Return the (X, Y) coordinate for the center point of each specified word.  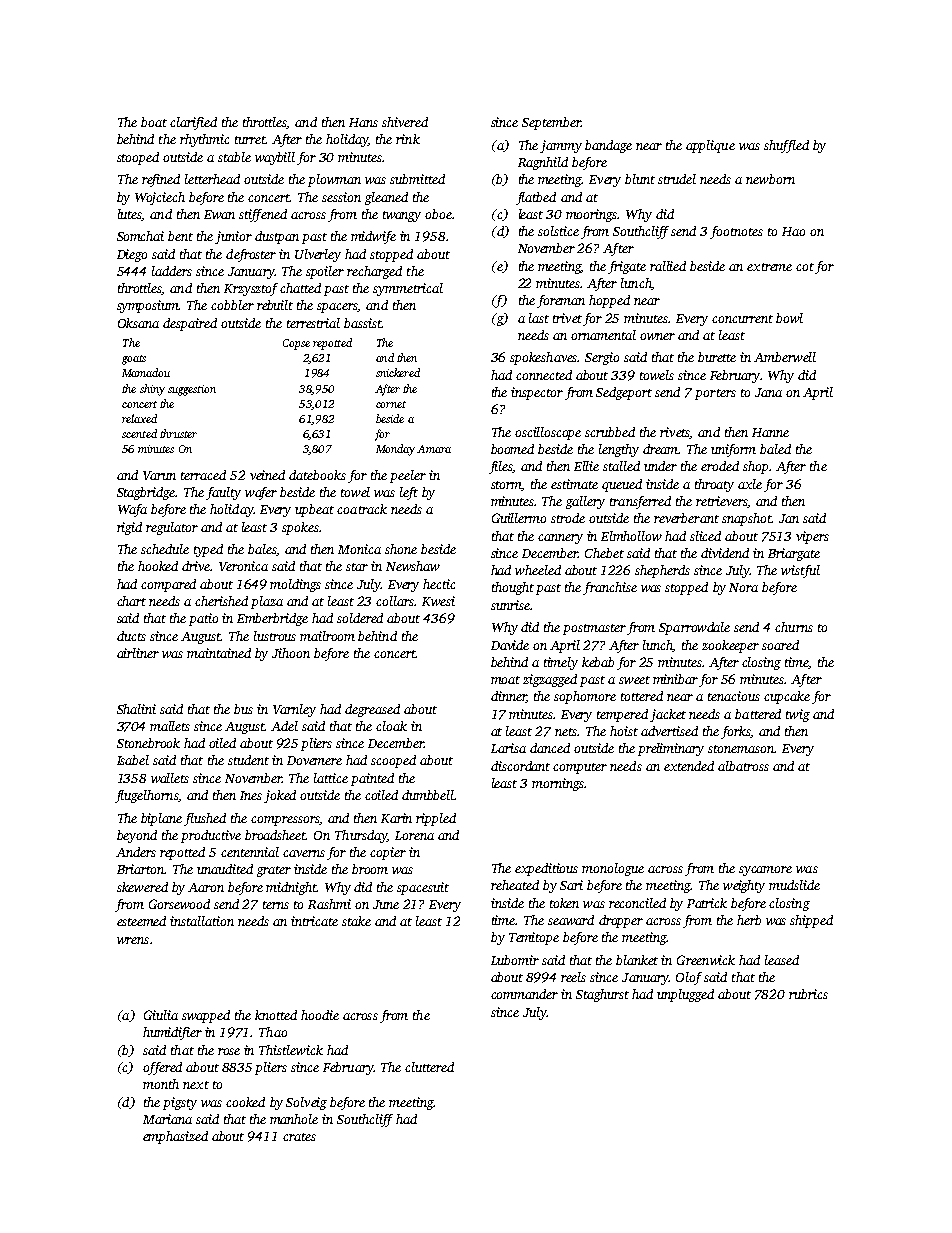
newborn (770, 179)
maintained (219, 653)
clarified (193, 123)
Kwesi (438, 601)
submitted (417, 179)
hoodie (320, 1015)
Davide (510, 645)
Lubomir (515, 960)
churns (794, 627)
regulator (172, 528)
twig (798, 715)
